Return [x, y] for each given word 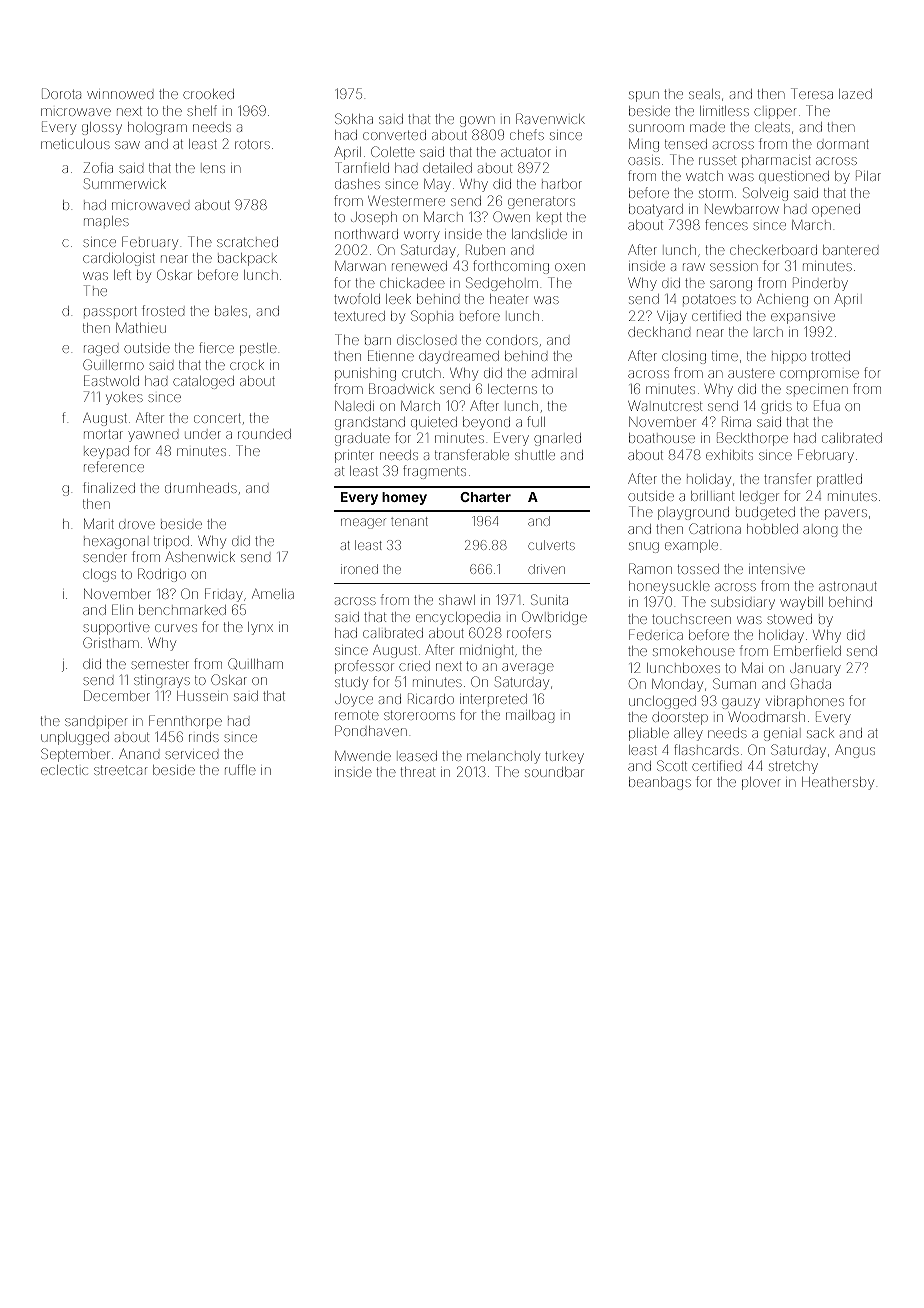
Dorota [61, 93]
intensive [777, 569]
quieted [434, 423]
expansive [803, 318]
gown [477, 121]
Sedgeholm [502, 284]
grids [776, 407]
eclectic [64, 770]
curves [176, 628]
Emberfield [807, 650]
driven [546, 569]
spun [644, 96]
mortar [103, 434]
